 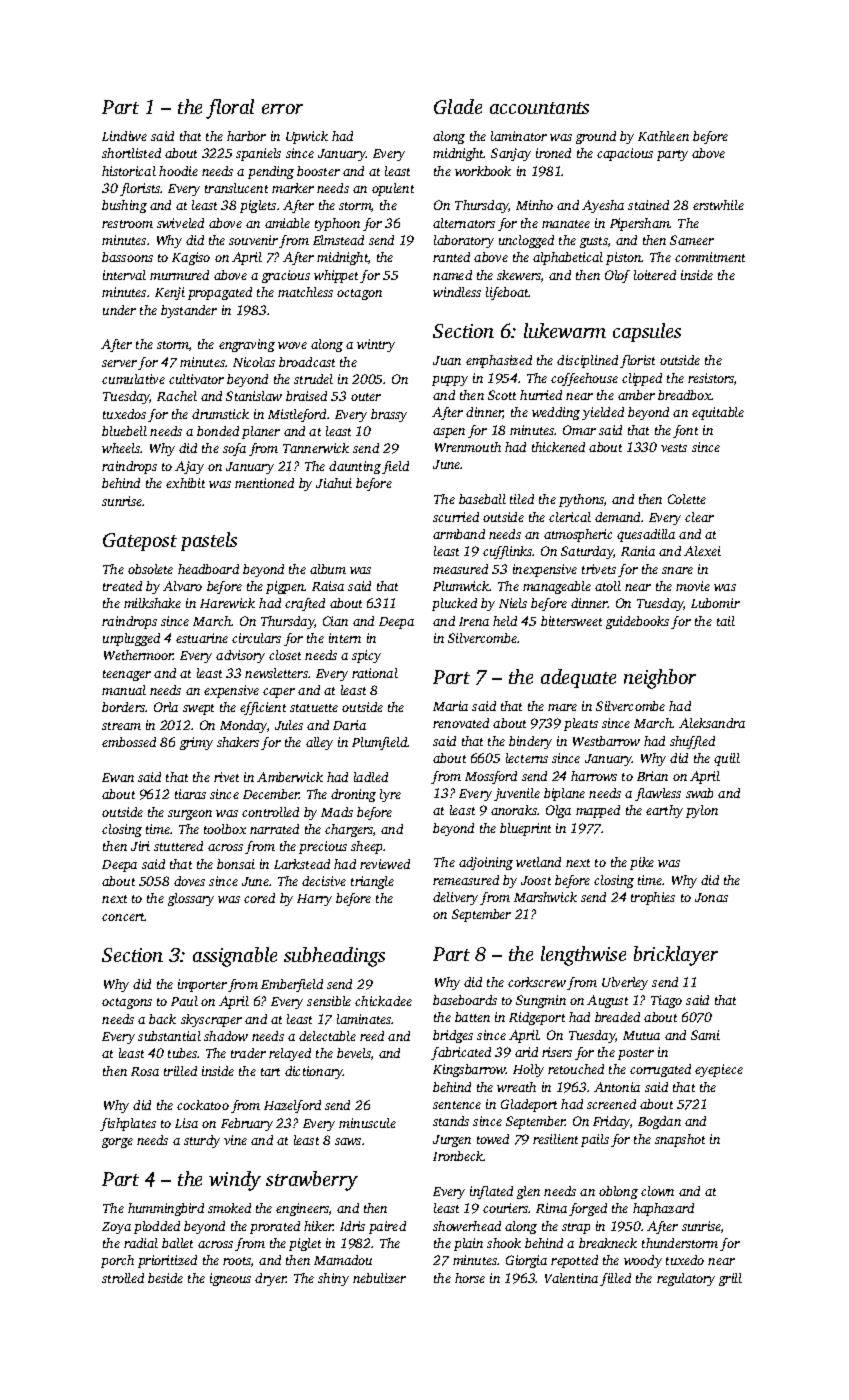 I want to click on Olof, so click(x=617, y=276).
